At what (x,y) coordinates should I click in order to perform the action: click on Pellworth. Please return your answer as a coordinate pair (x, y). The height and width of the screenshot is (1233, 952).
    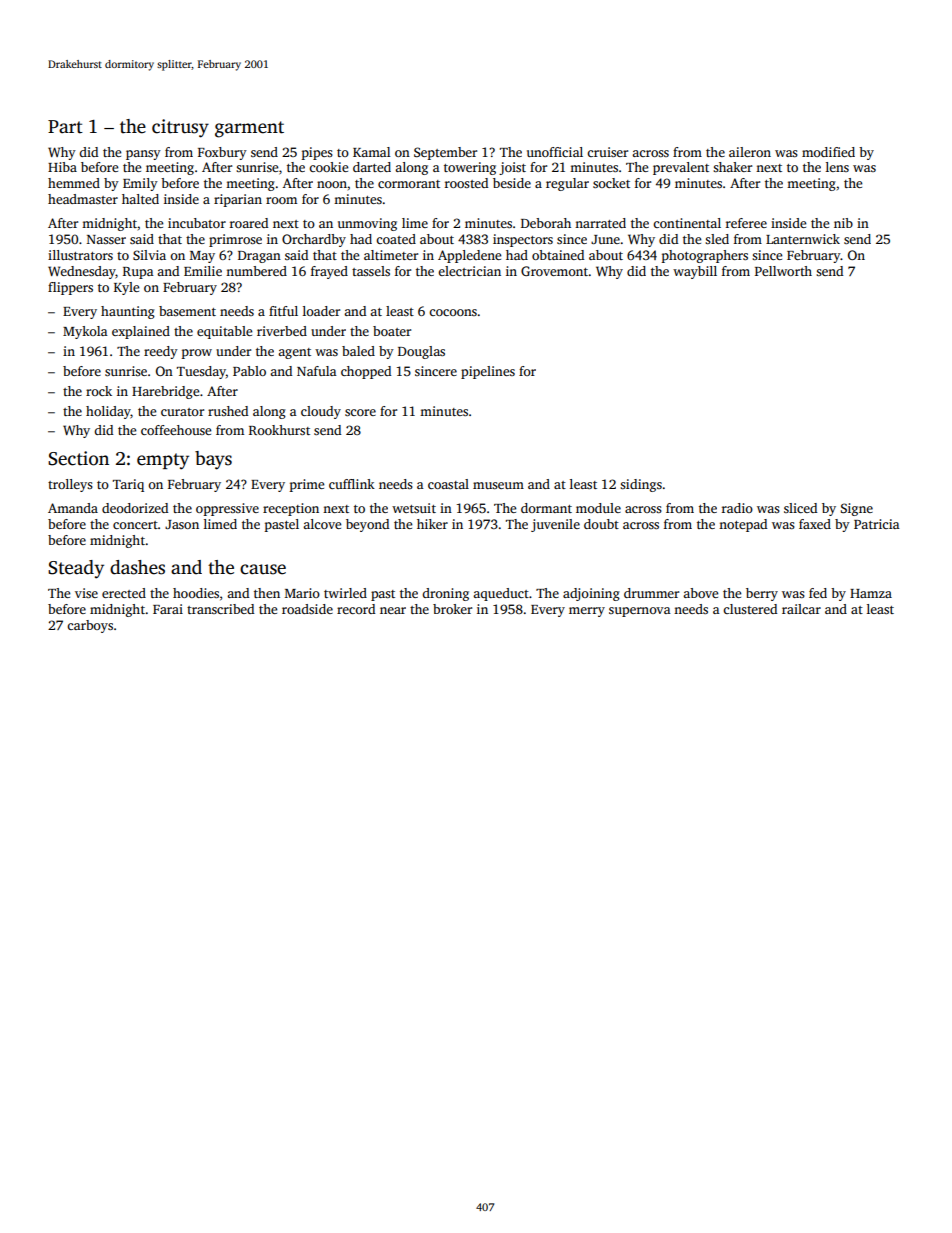
    Looking at the image, I should click on (783, 271).
